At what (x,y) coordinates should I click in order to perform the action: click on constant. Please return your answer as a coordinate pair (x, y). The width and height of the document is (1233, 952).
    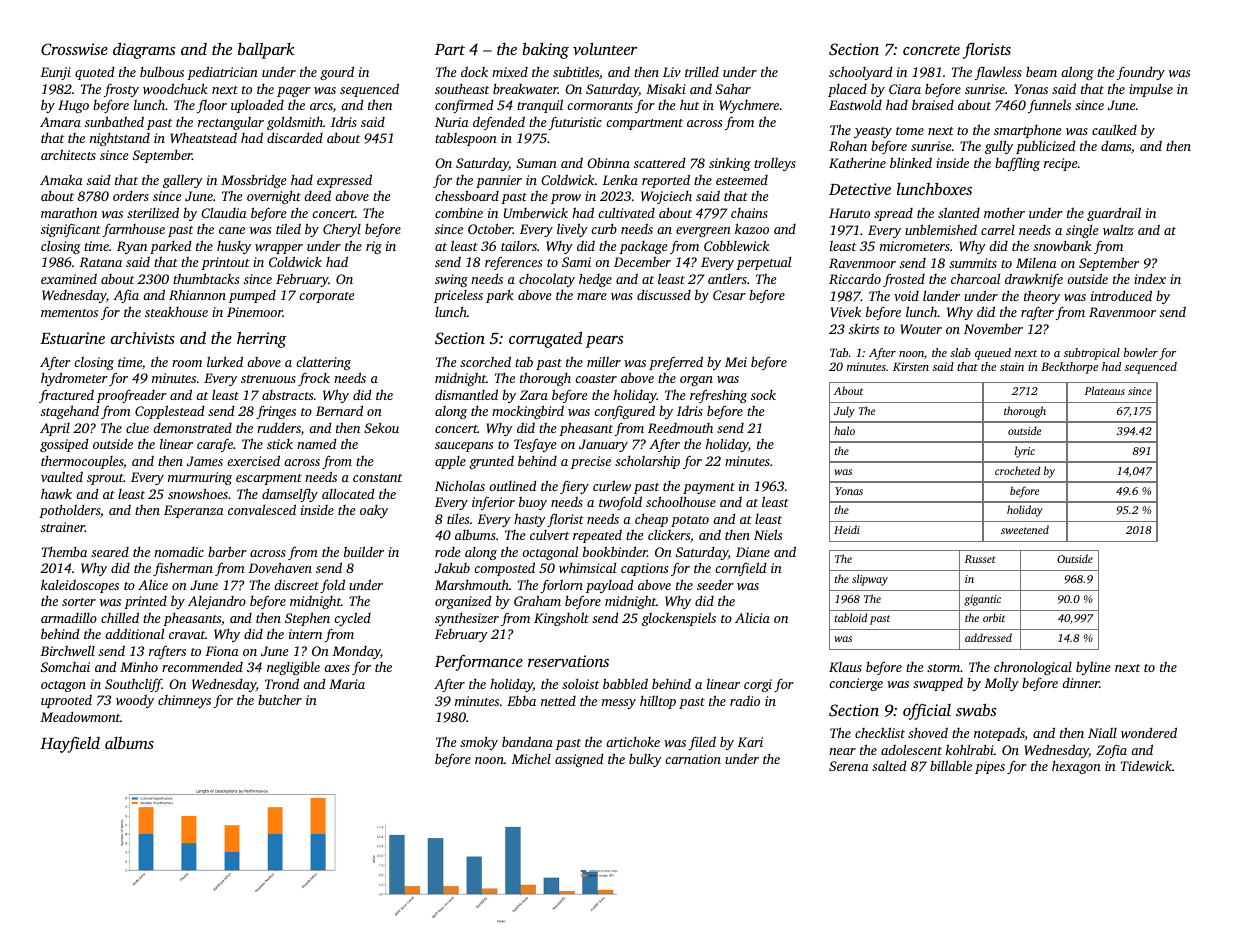
    Looking at the image, I should click on (377, 478).
